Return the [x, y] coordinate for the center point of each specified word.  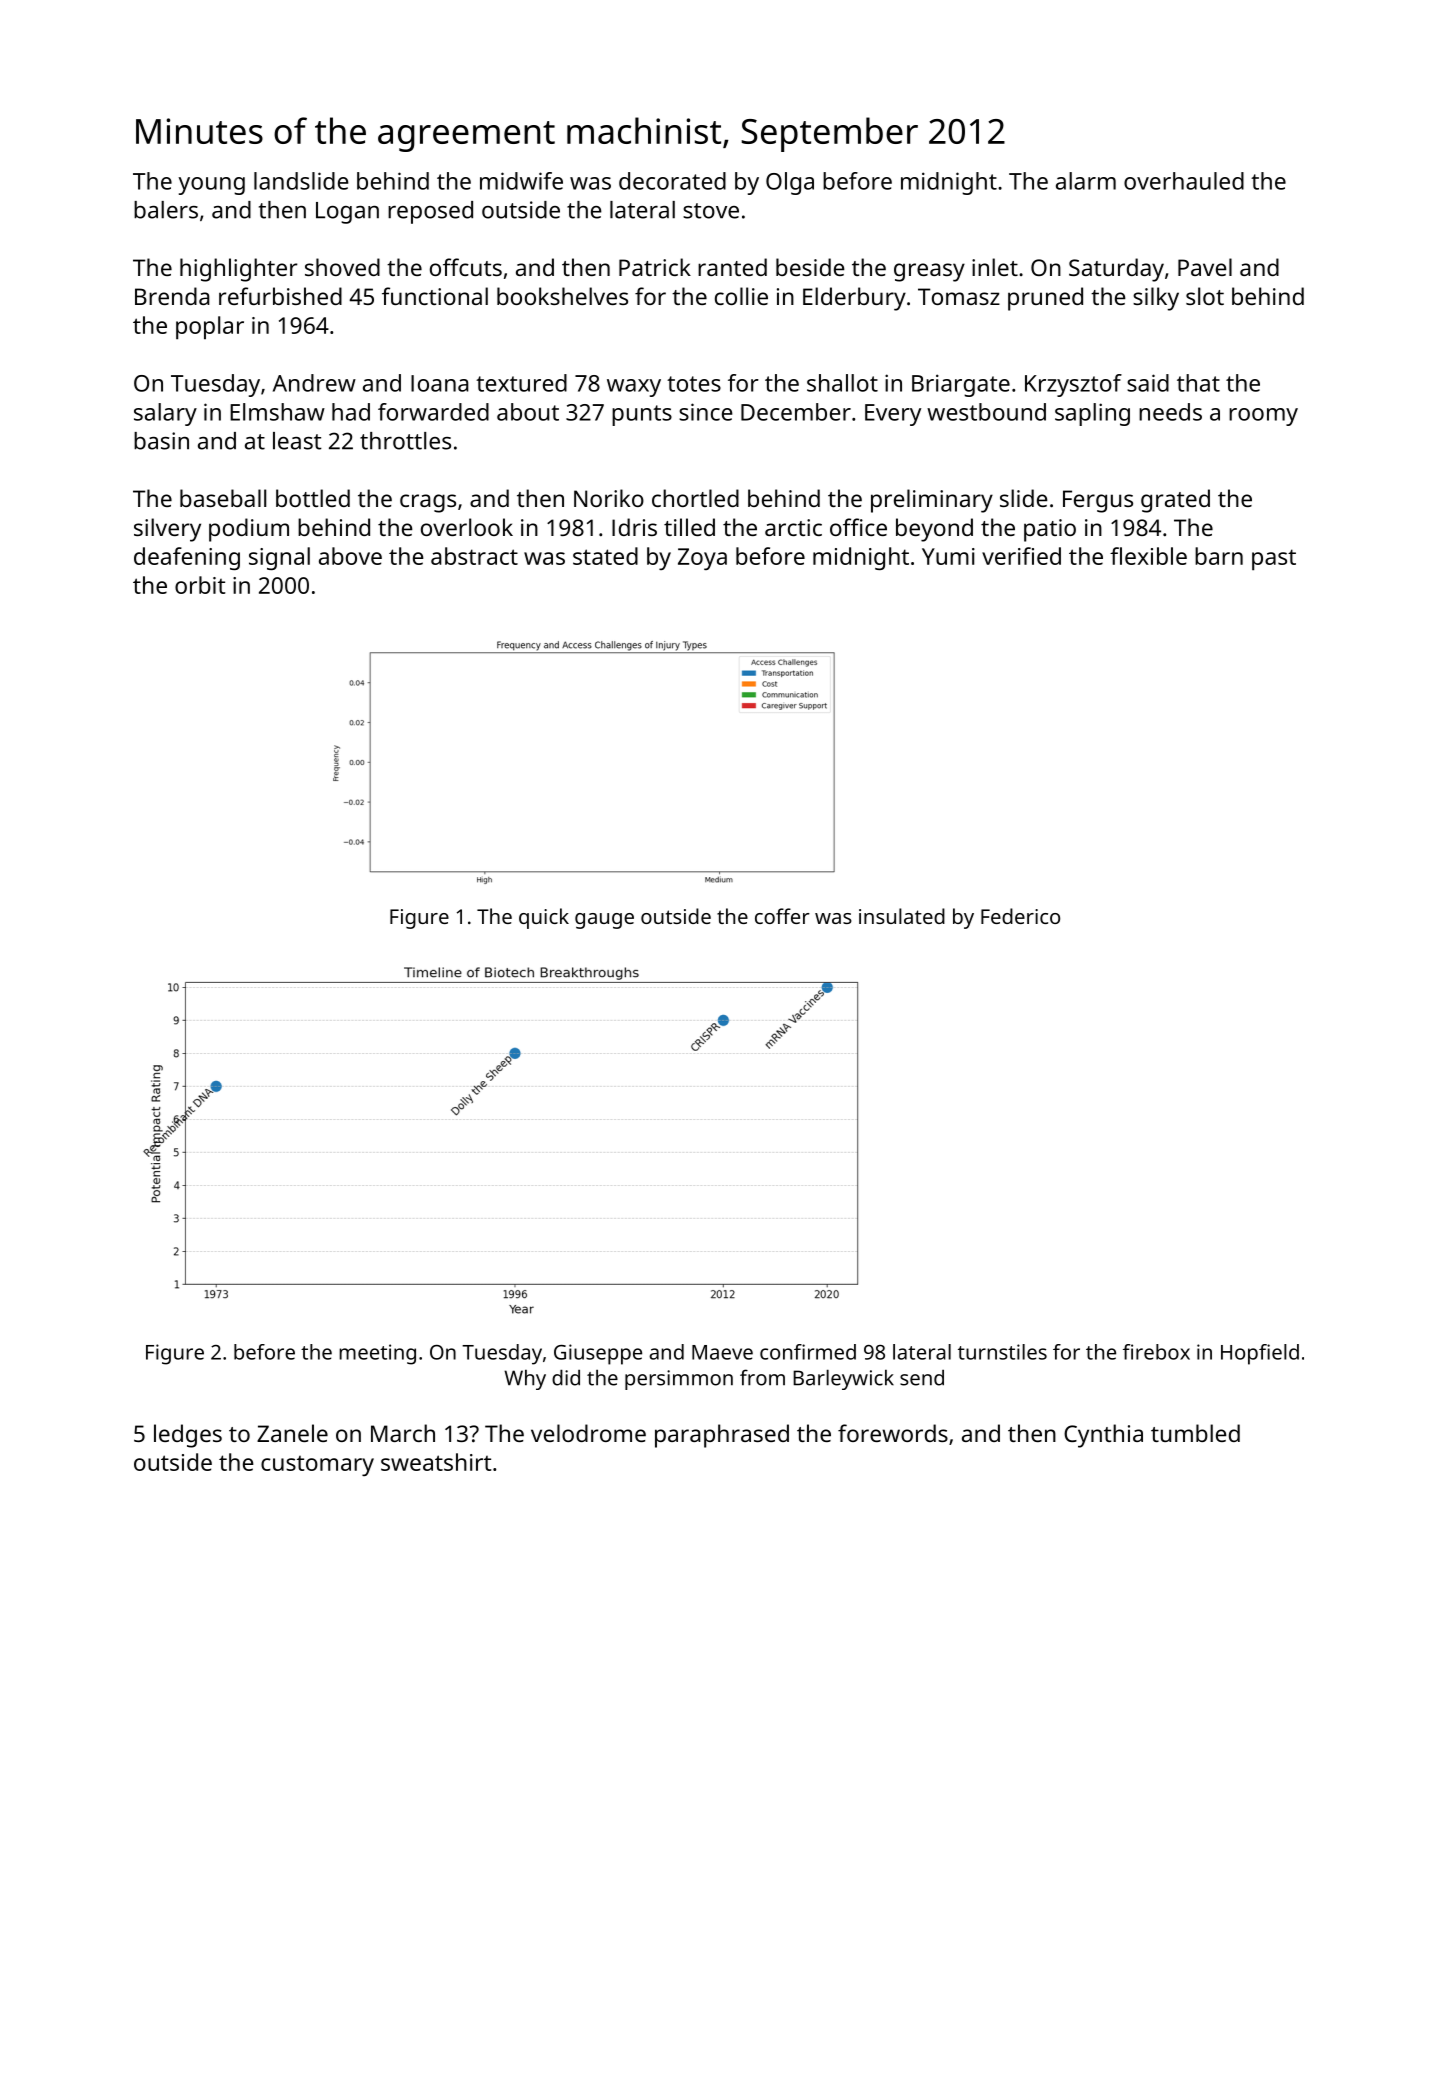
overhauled [1184, 181]
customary [317, 1466]
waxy [634, 388]
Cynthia [1103, 1436]
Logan [347, 213]
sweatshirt [436, 1462]
